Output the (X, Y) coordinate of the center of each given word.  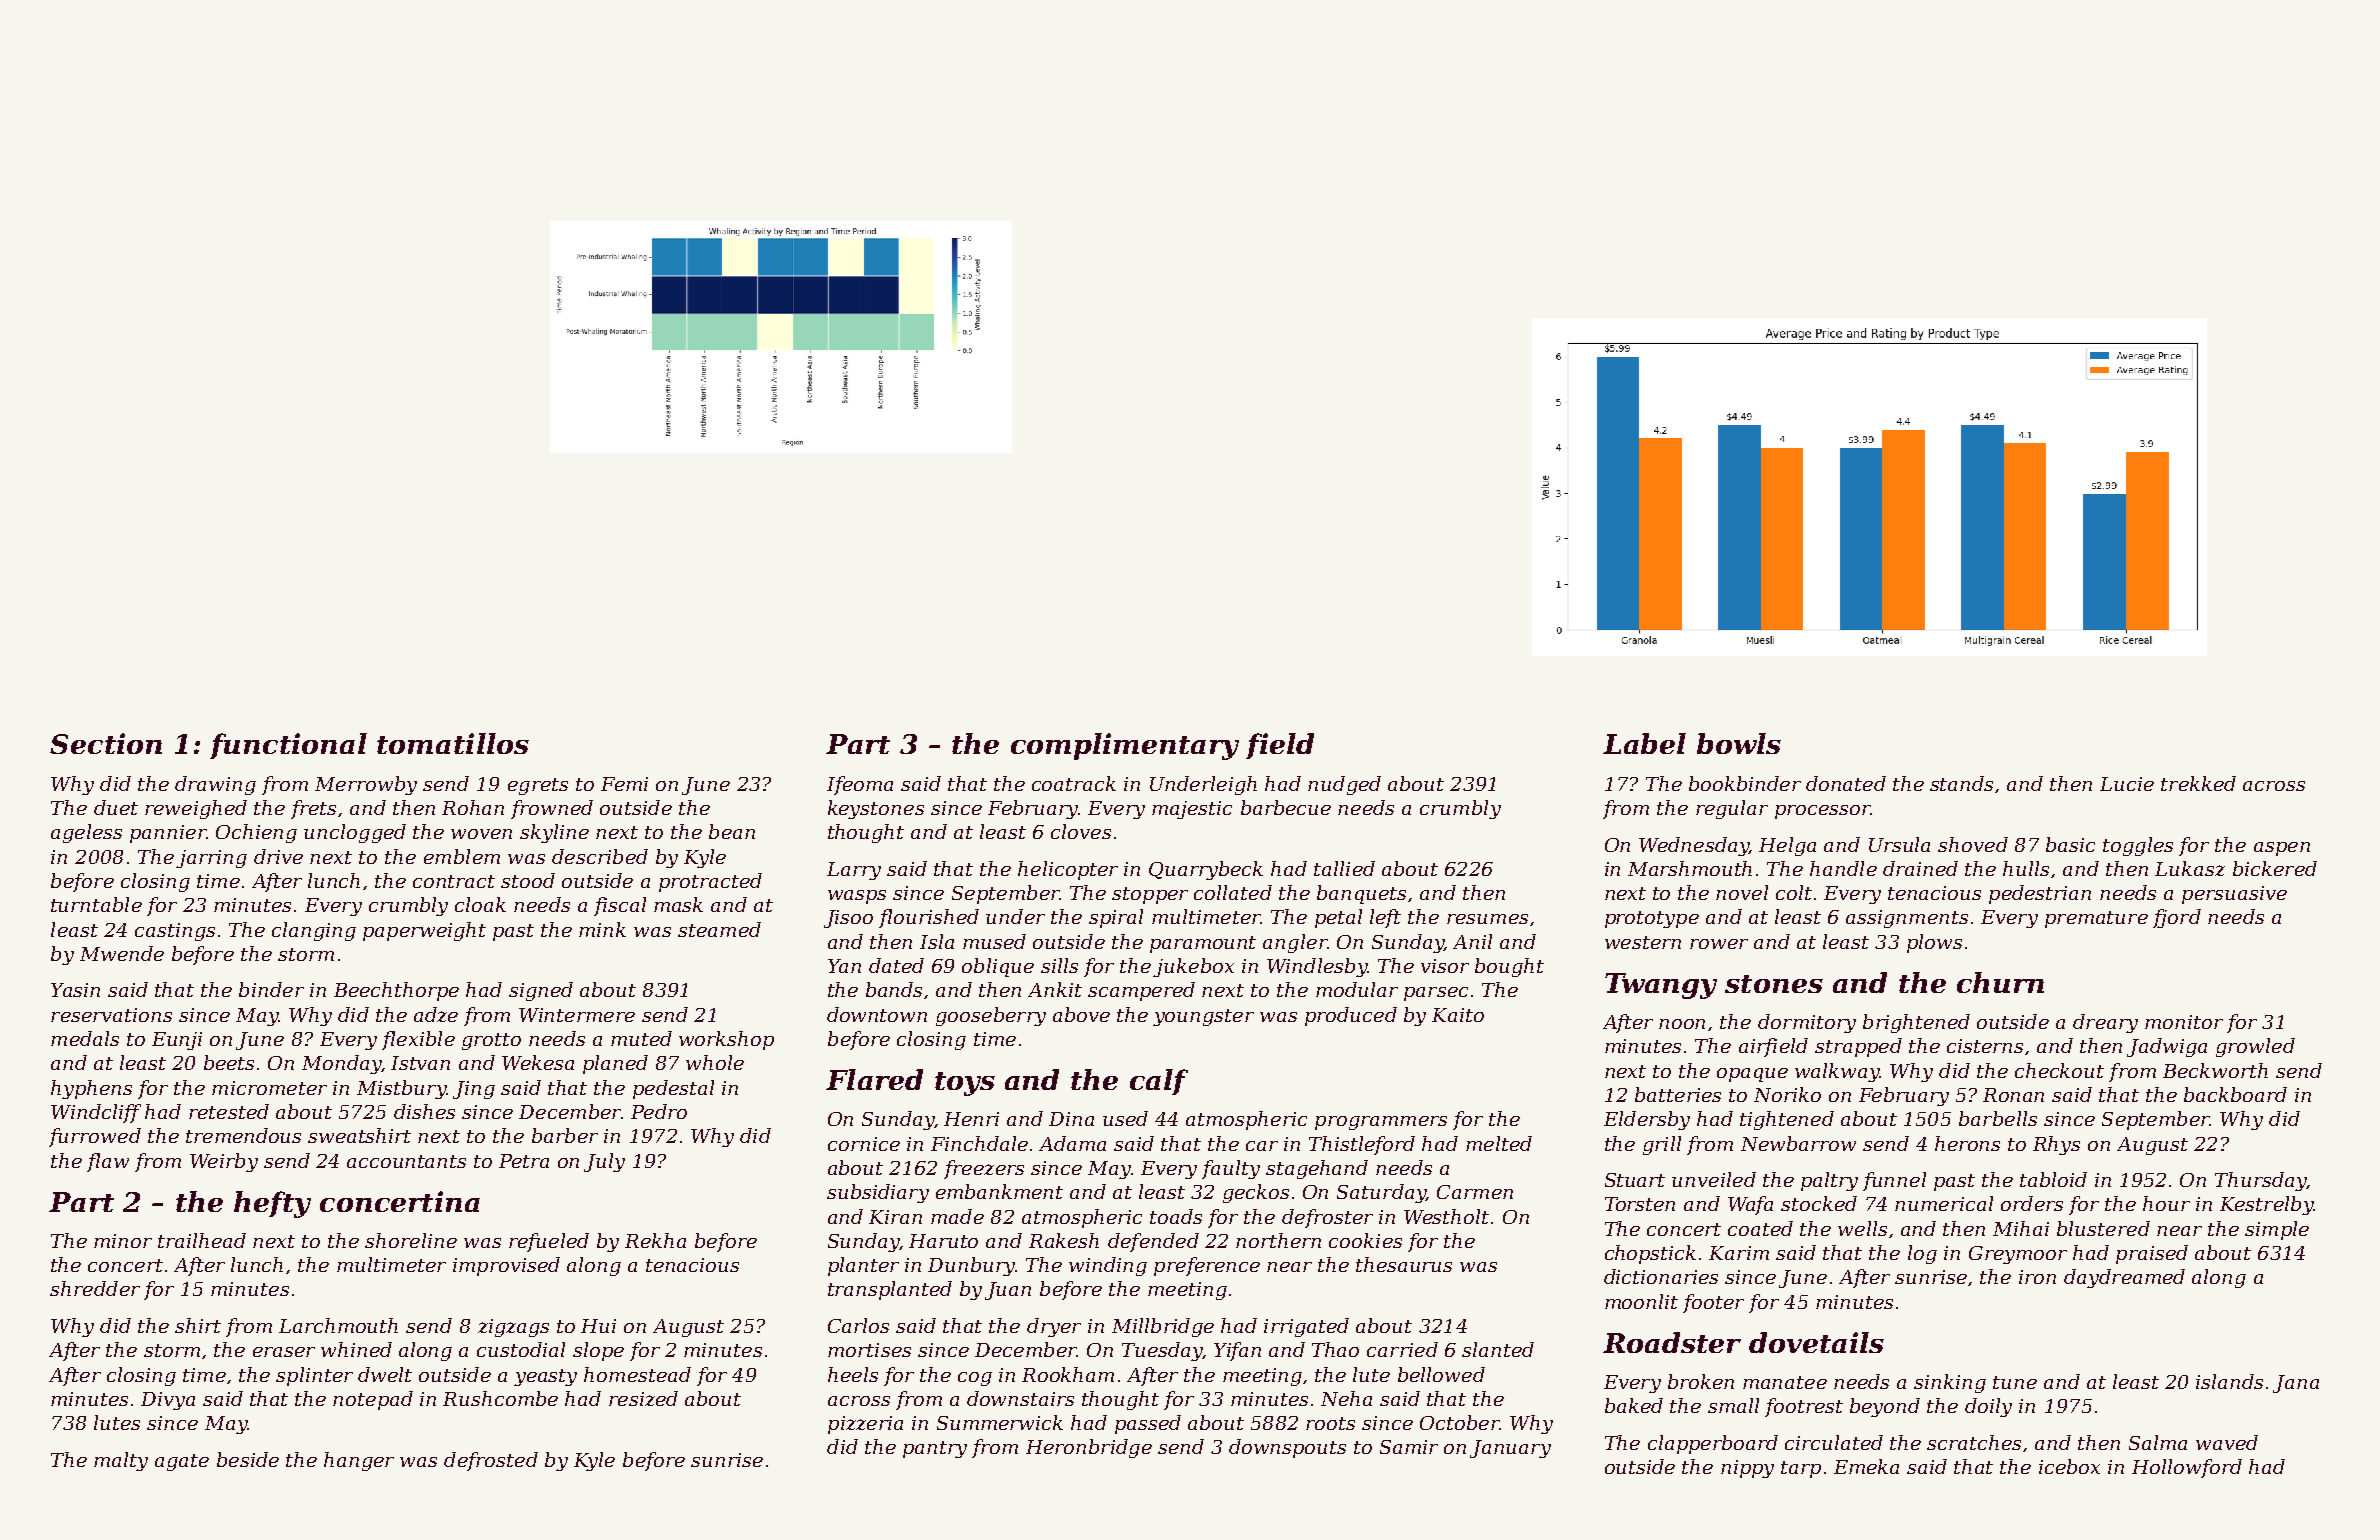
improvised (506, 1266)
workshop (726, 1040)
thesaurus (1404, 1264)
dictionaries (1661, 1276)
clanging (314, 931)
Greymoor (2018, 1255)
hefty (272, 1204)
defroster (1327, 1218)
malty (121, 1461)
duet (116, 807)
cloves (1081, 831)
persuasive (2234, 895)
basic (2070, 844)
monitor (2184, 1022)
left (1385, 918)
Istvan (420, 1063)
